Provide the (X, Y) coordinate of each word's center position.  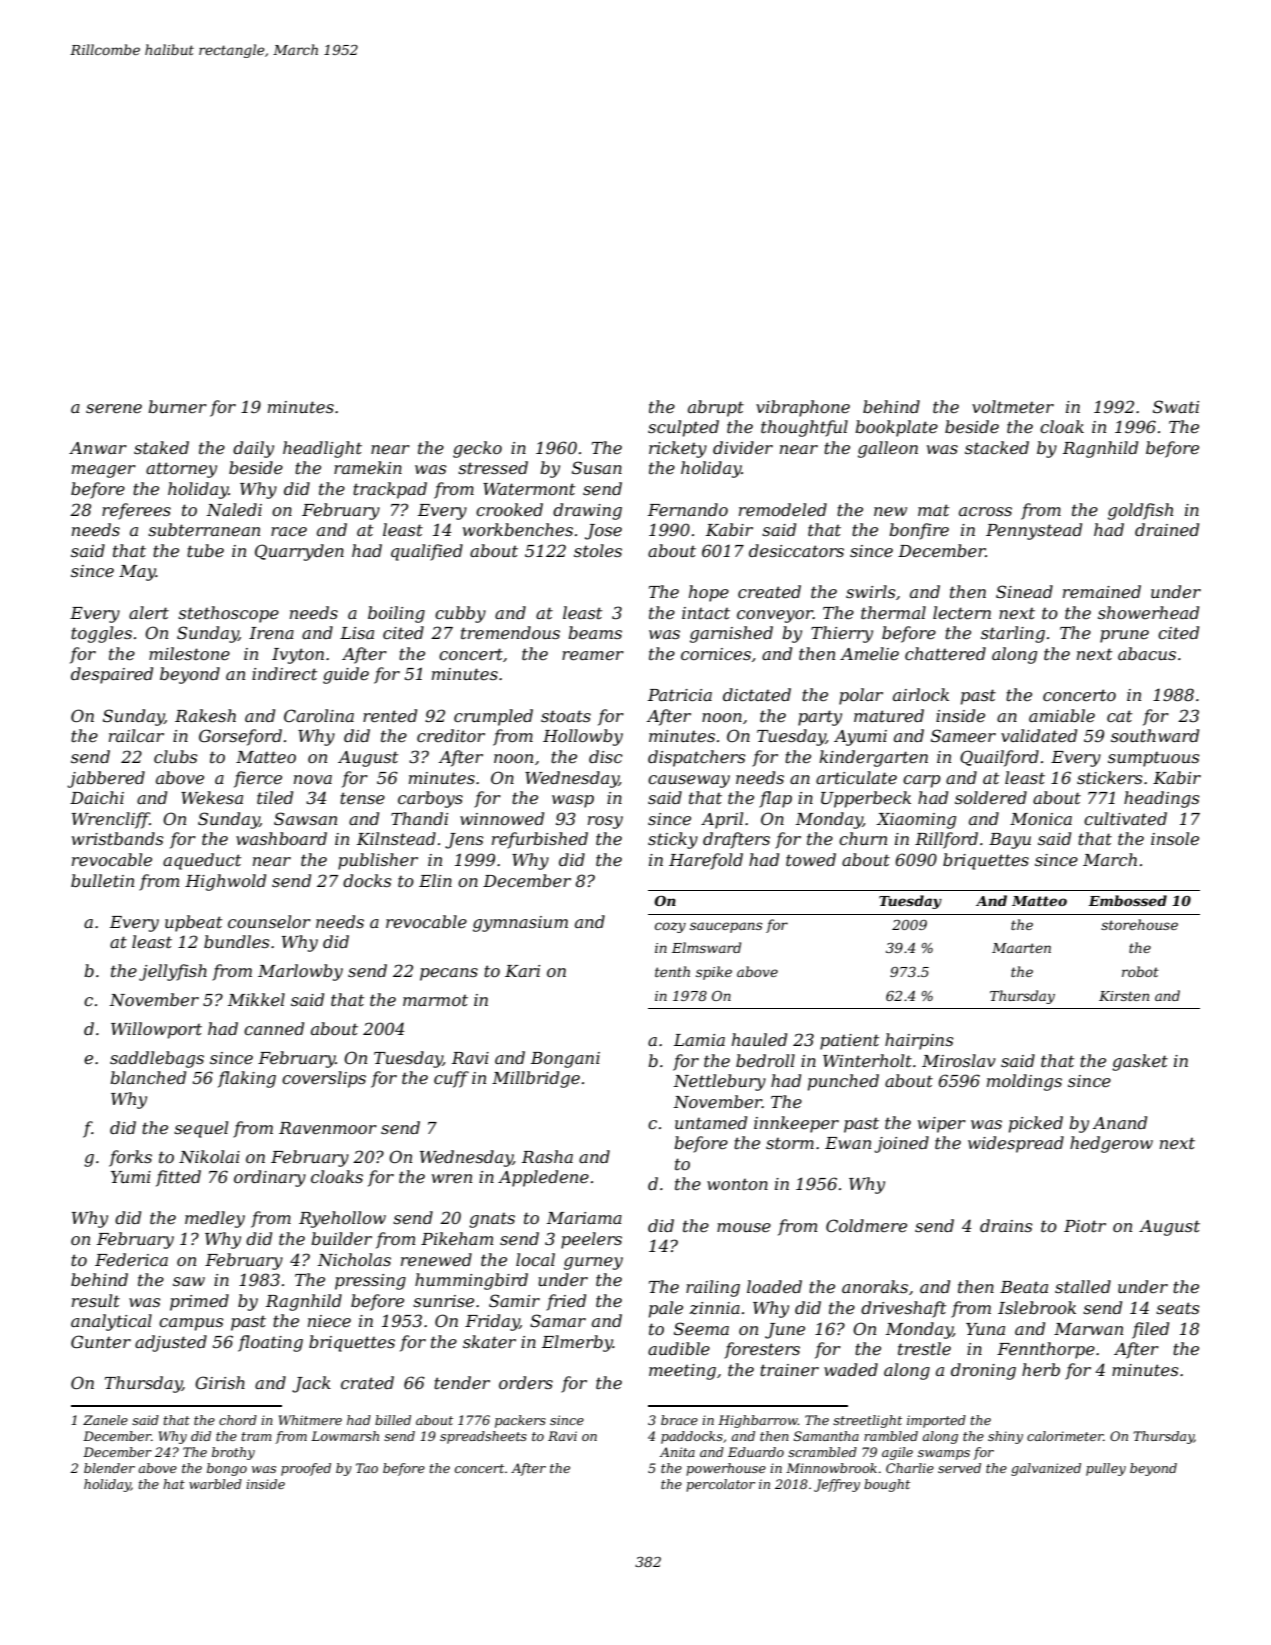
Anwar (98, 448)
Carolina (319, 715)
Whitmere (310, 1420)
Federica (131, 1259)
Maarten (1021, 948)
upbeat (193, 923)
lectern (962, 612)
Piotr (1085, 1226)
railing (713, 1288)
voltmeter (1013, 406)
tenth (672, 971)
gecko (477, 449)
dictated (757, 694)
